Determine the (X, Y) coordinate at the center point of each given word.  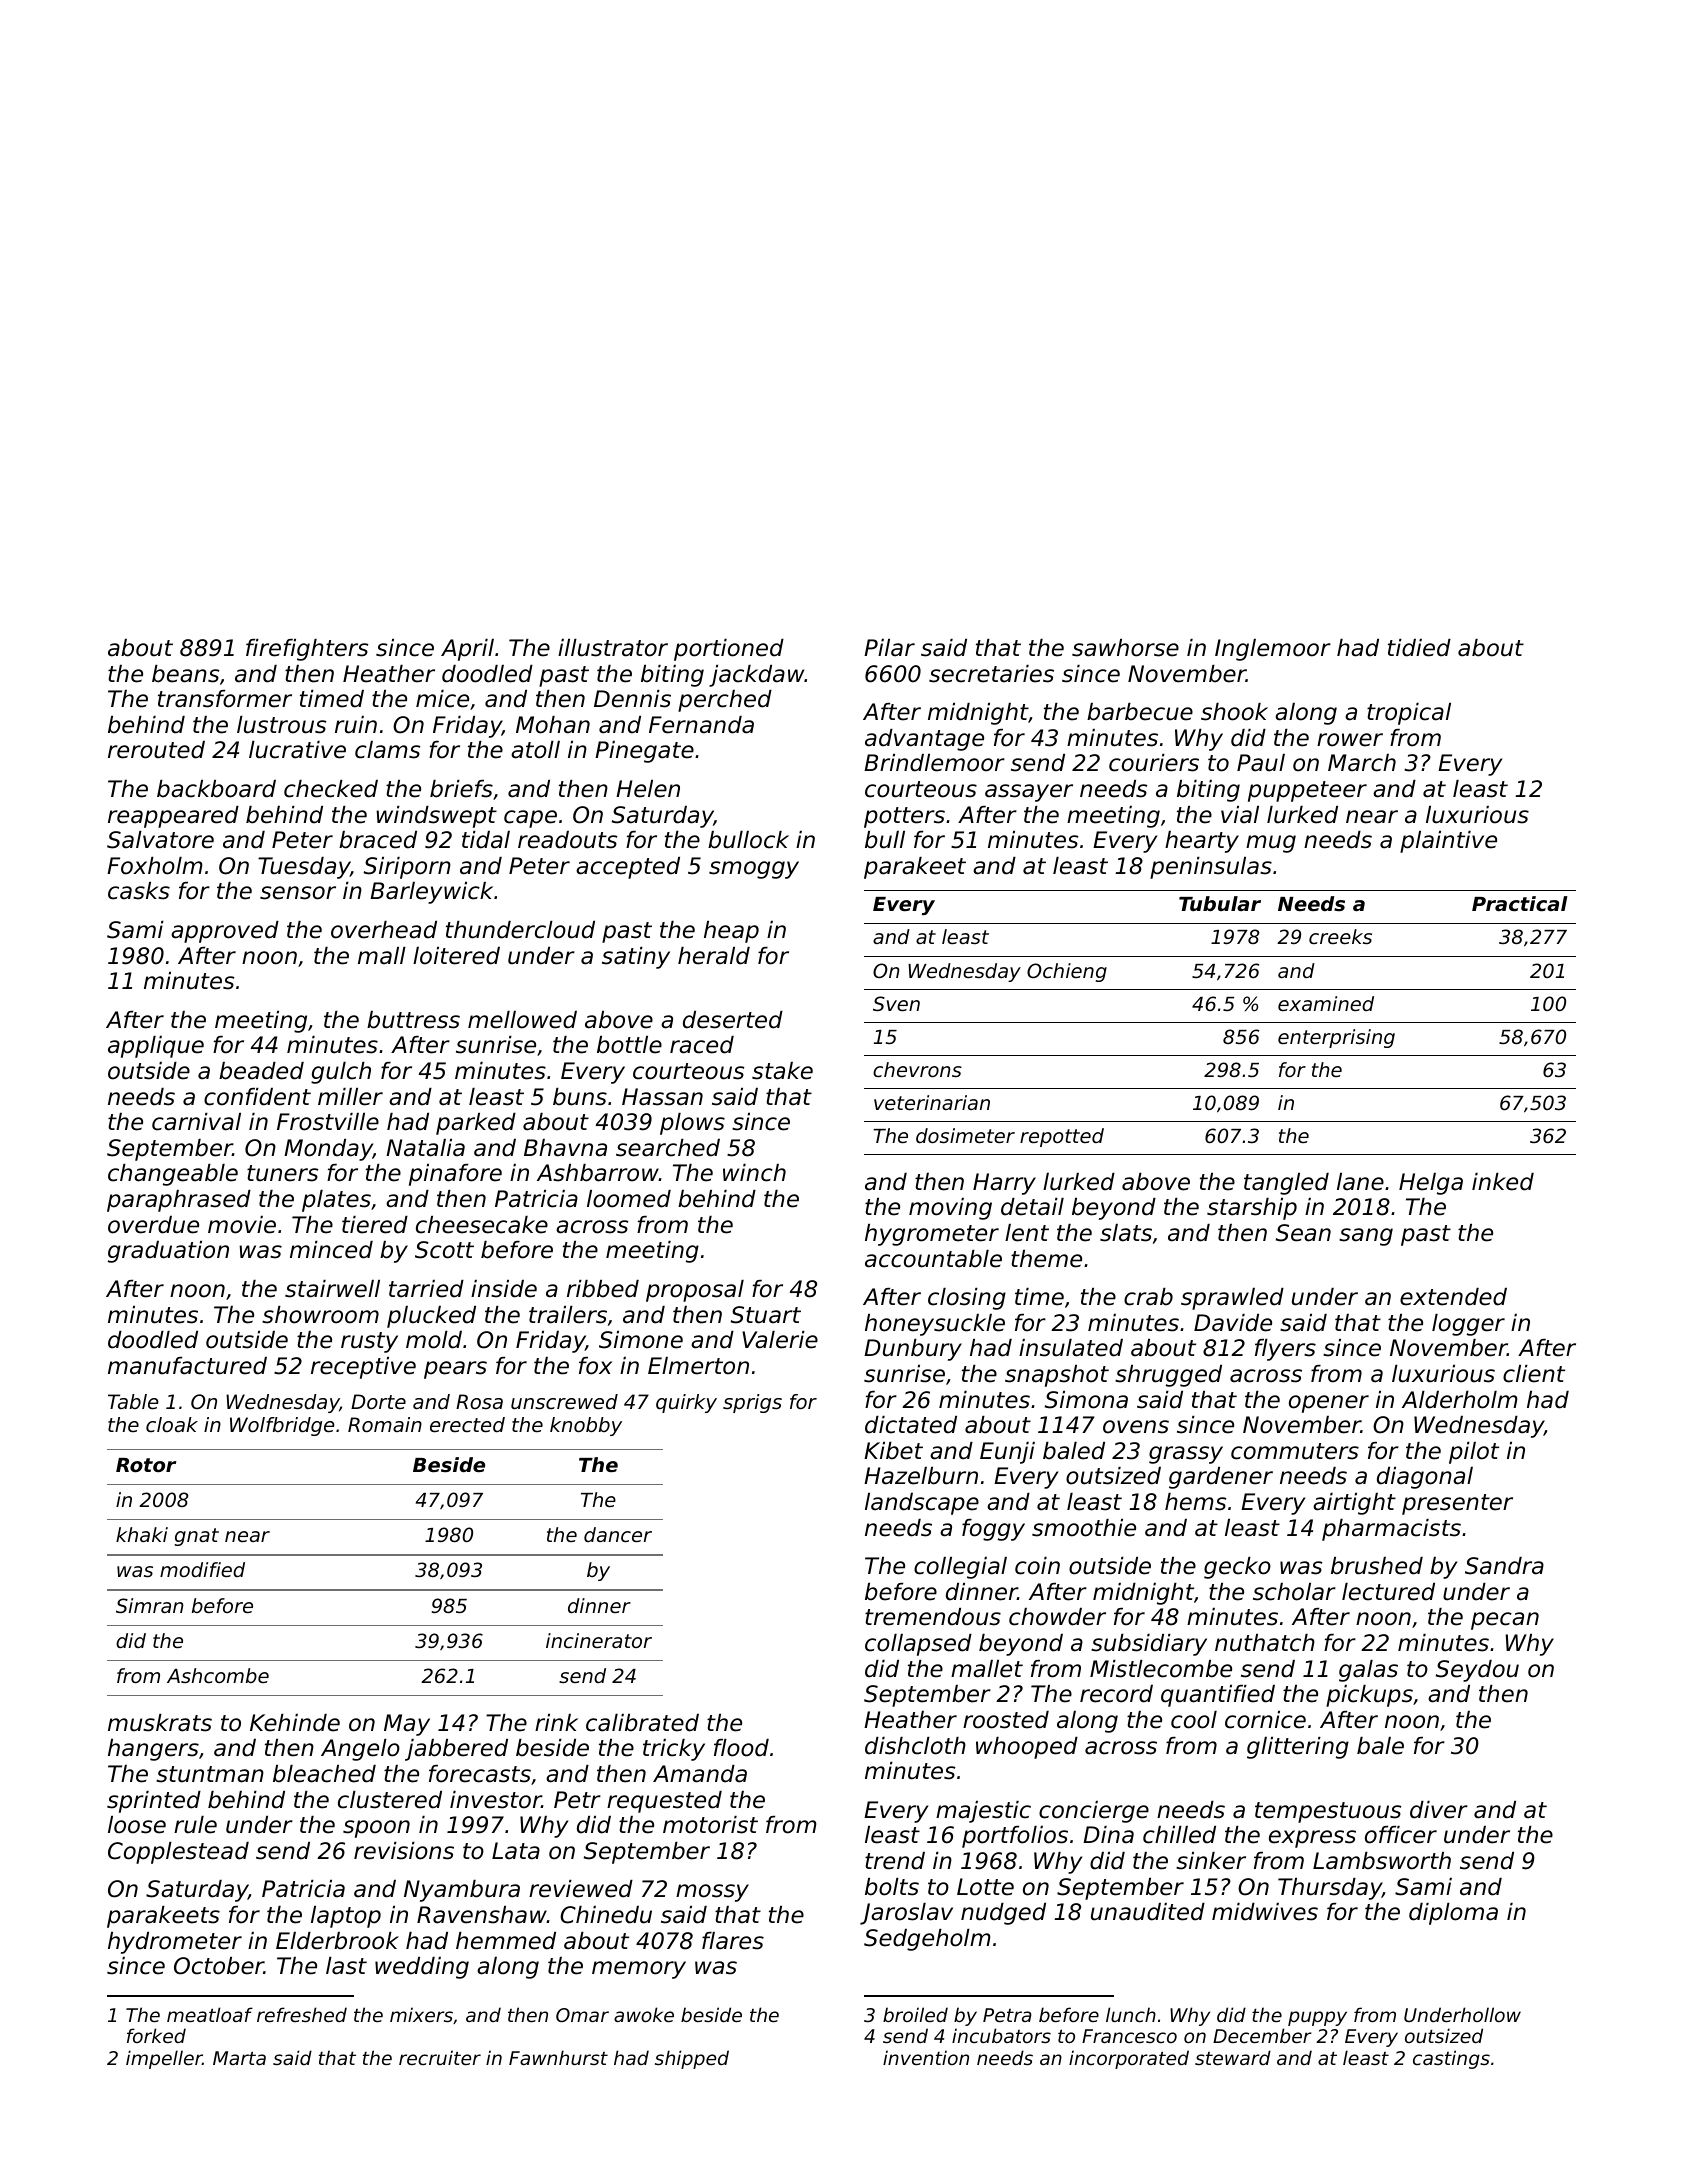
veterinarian (932, 1102)
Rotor (146, 1465)
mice (442, 699)
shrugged (1168, 1376)
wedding (422, 1968)
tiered (375, 1225)
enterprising (1336, 1038)
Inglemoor (1273, 650)
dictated (911, 1425)
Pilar (889, 648)
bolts (892, 1887)
